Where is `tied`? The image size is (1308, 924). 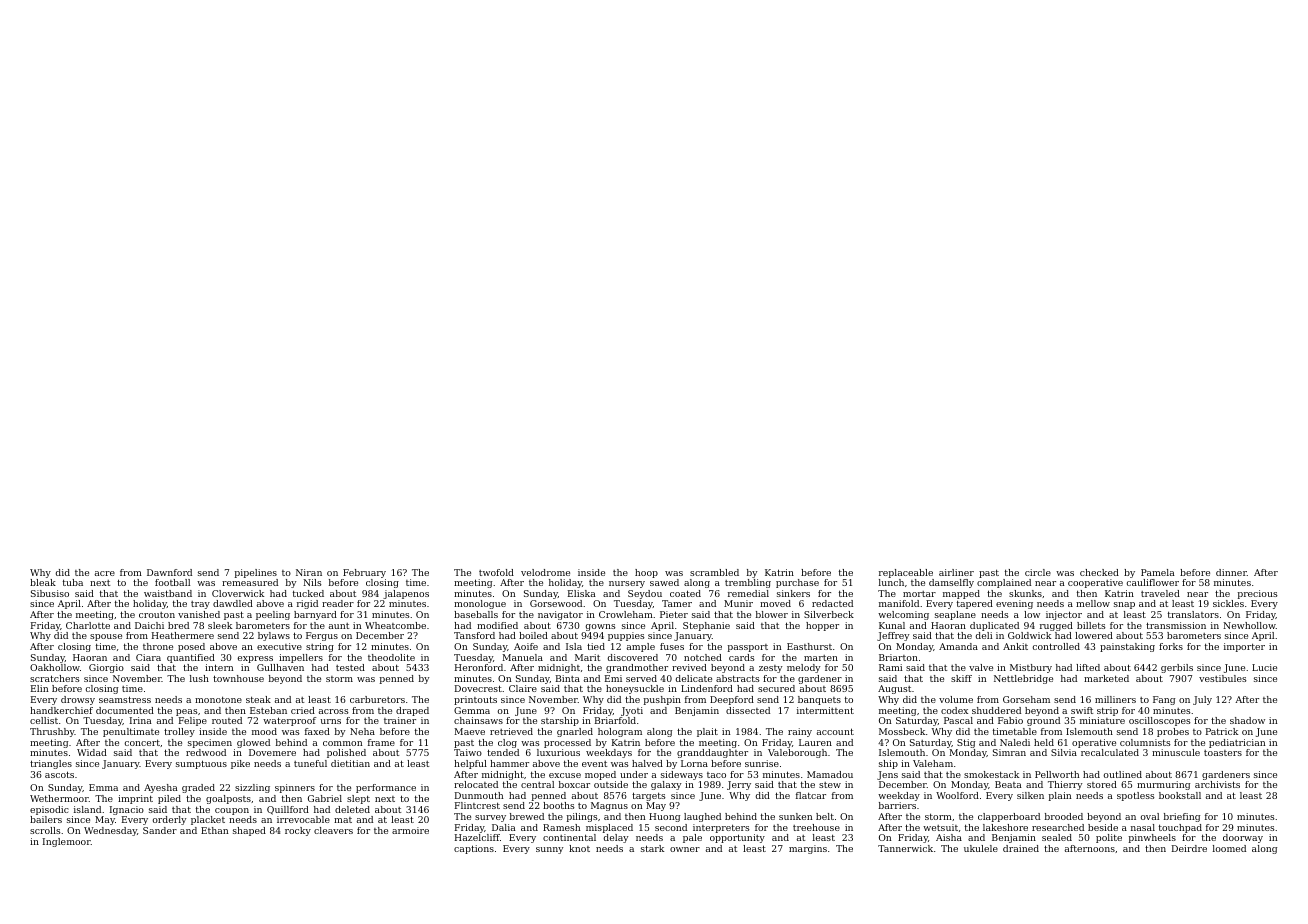
tied is located at coordinates (596, 646).
